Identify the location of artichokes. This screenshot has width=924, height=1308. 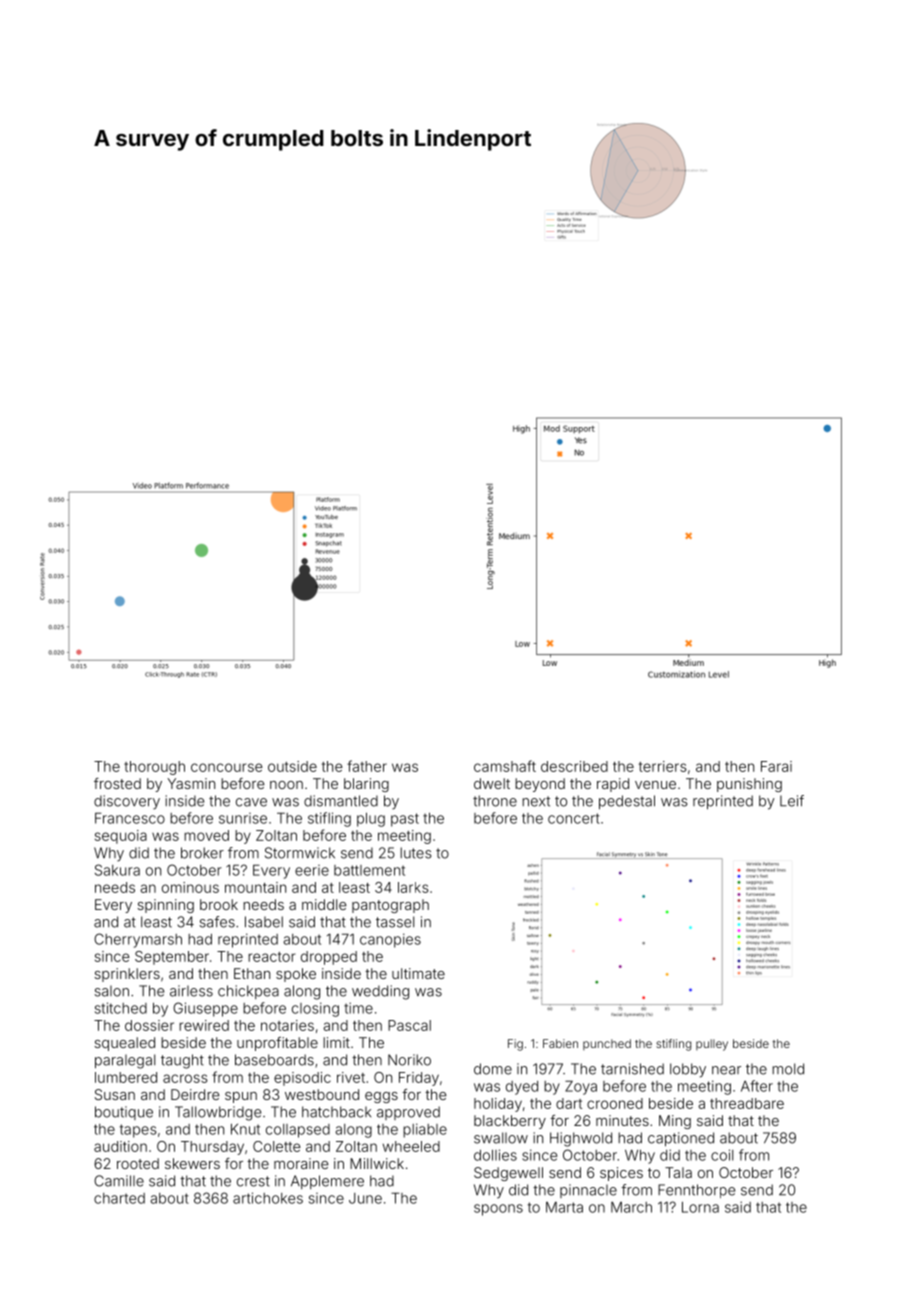
(268, 1198).
